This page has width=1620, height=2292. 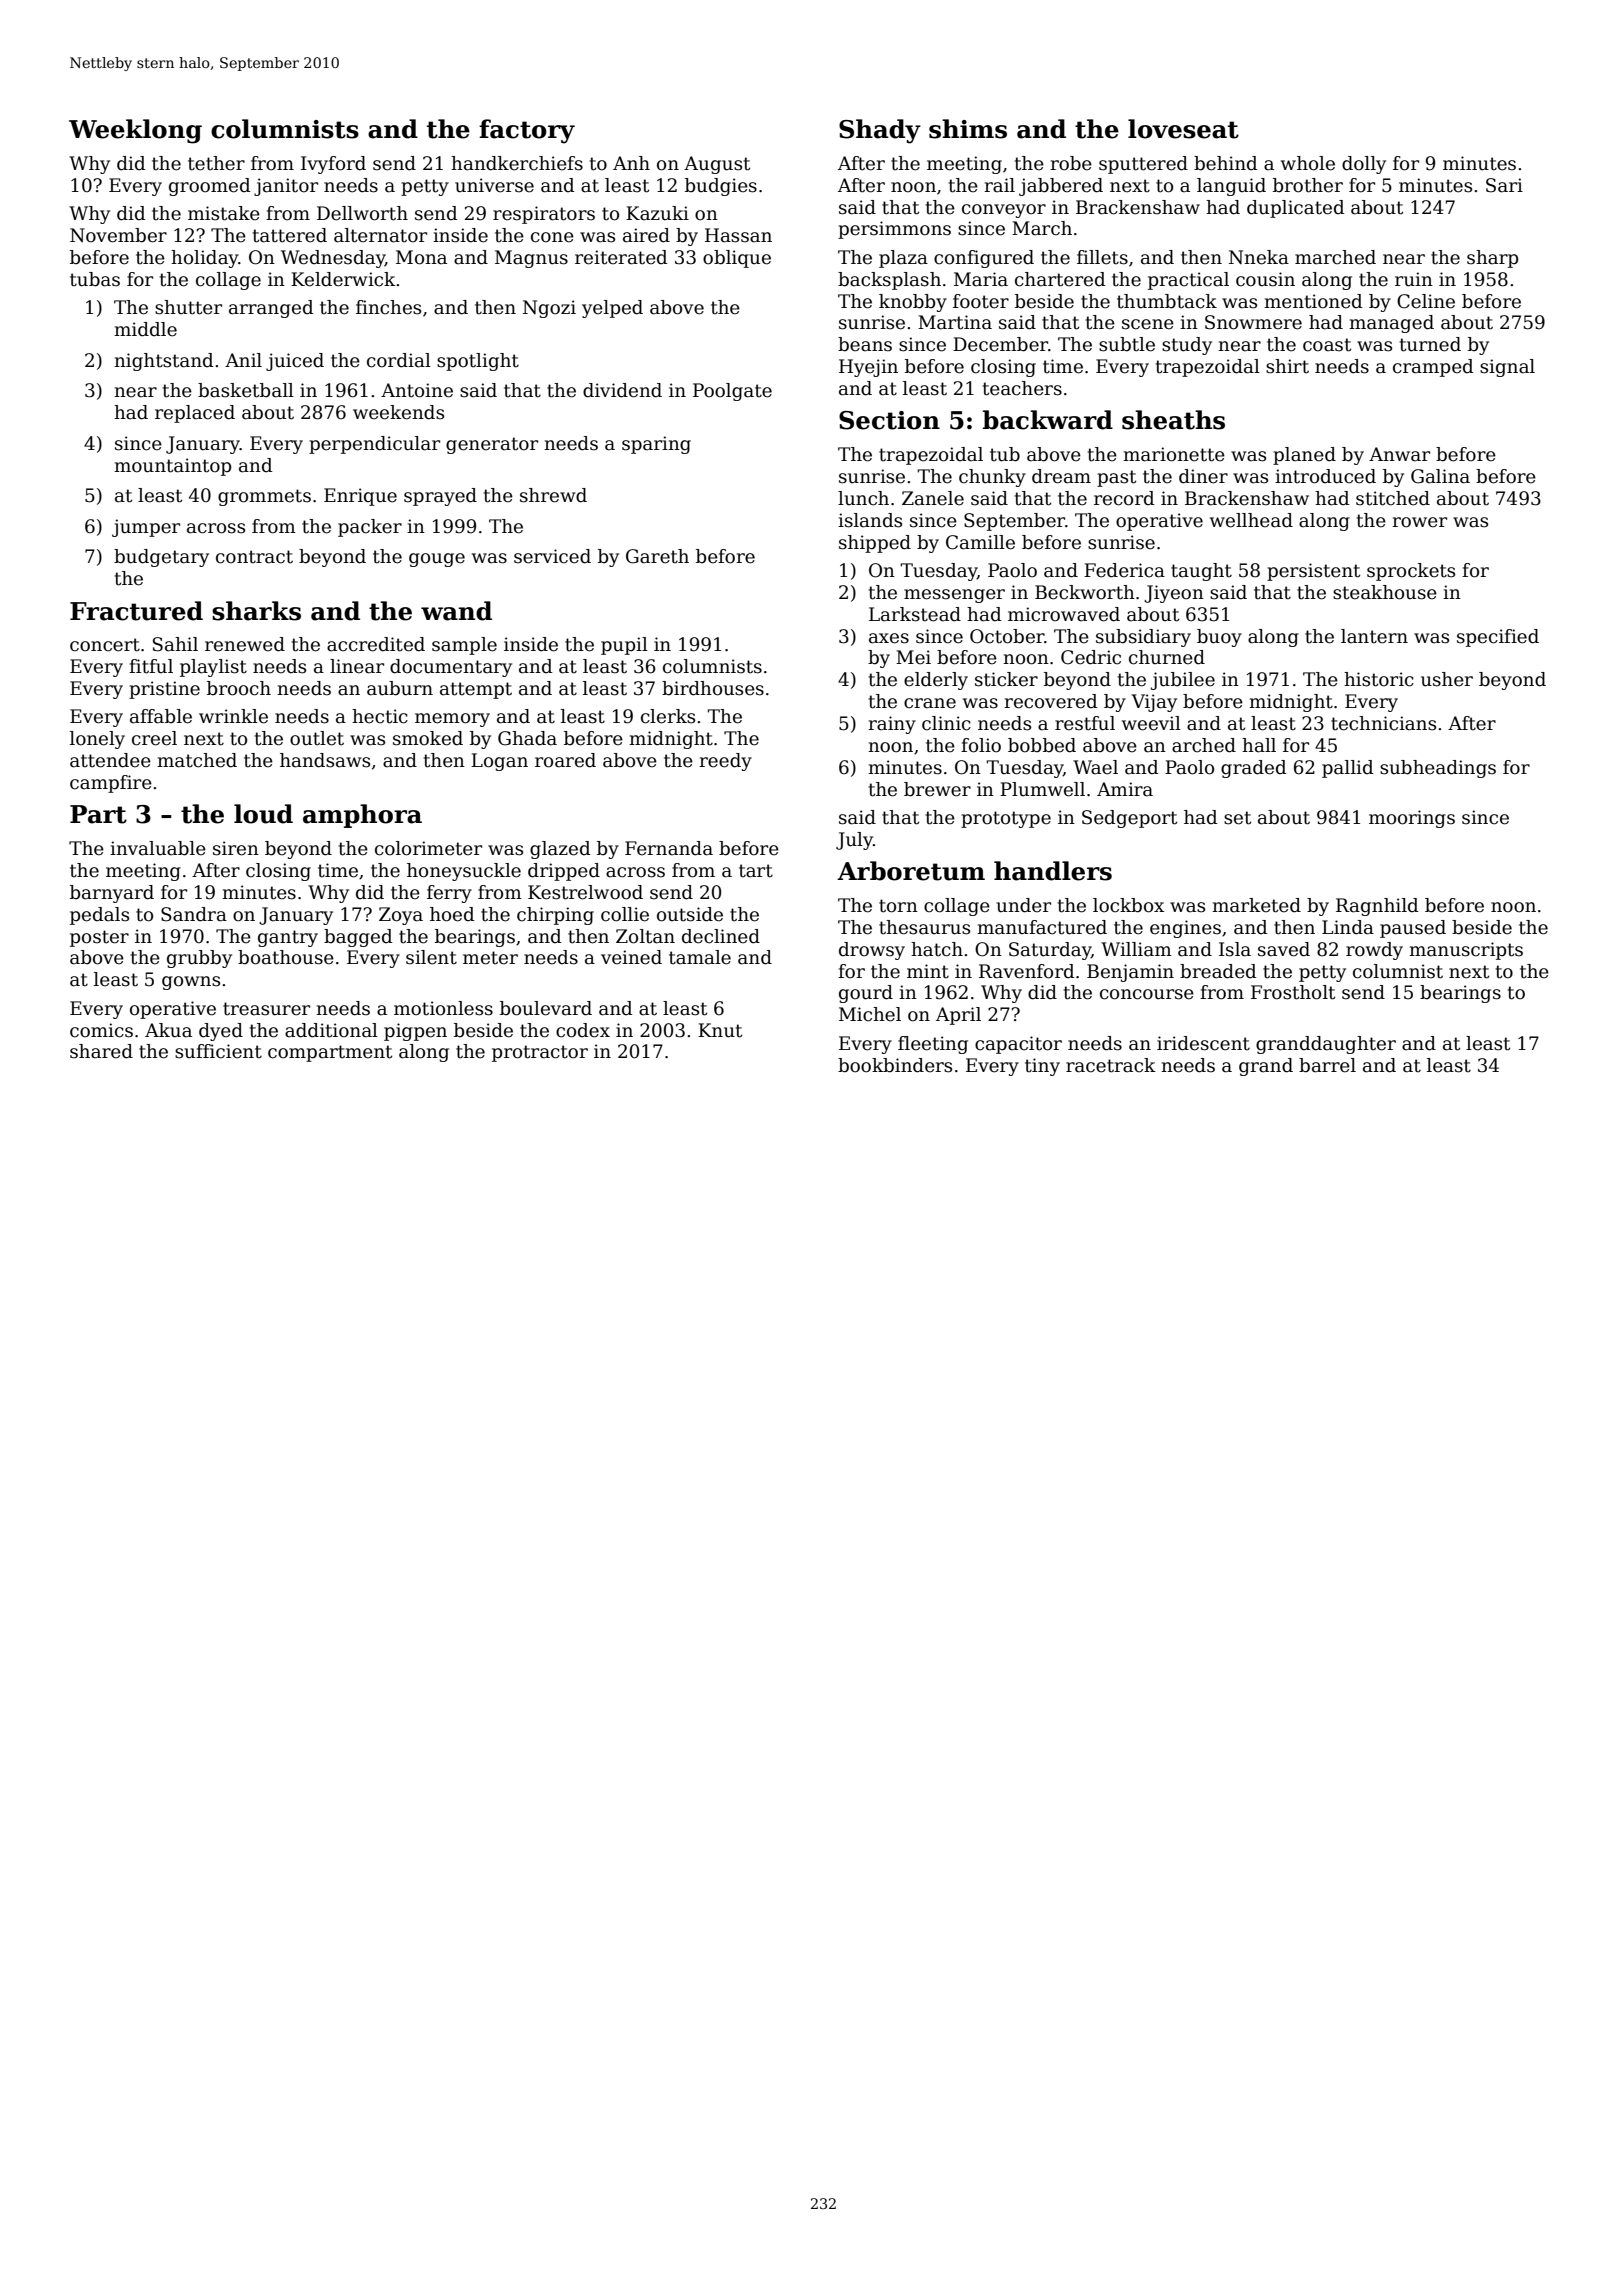 What do you see at coordinates (1348, 769) in the page?
I see `pallid` at bounding box center [1348, 769].
